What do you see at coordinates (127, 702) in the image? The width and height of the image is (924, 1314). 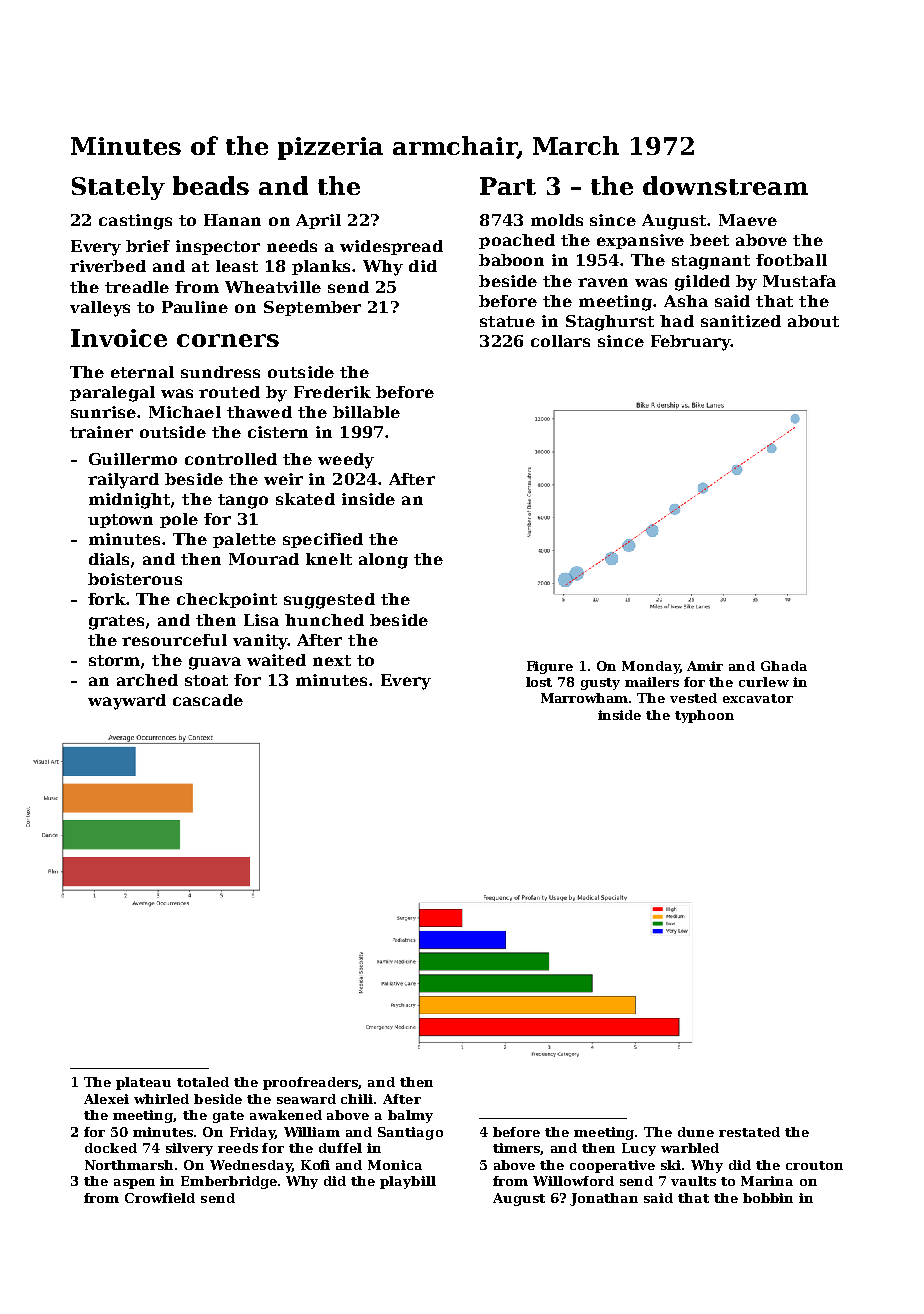 I see `wayward` at bounding box center [127, 702].
